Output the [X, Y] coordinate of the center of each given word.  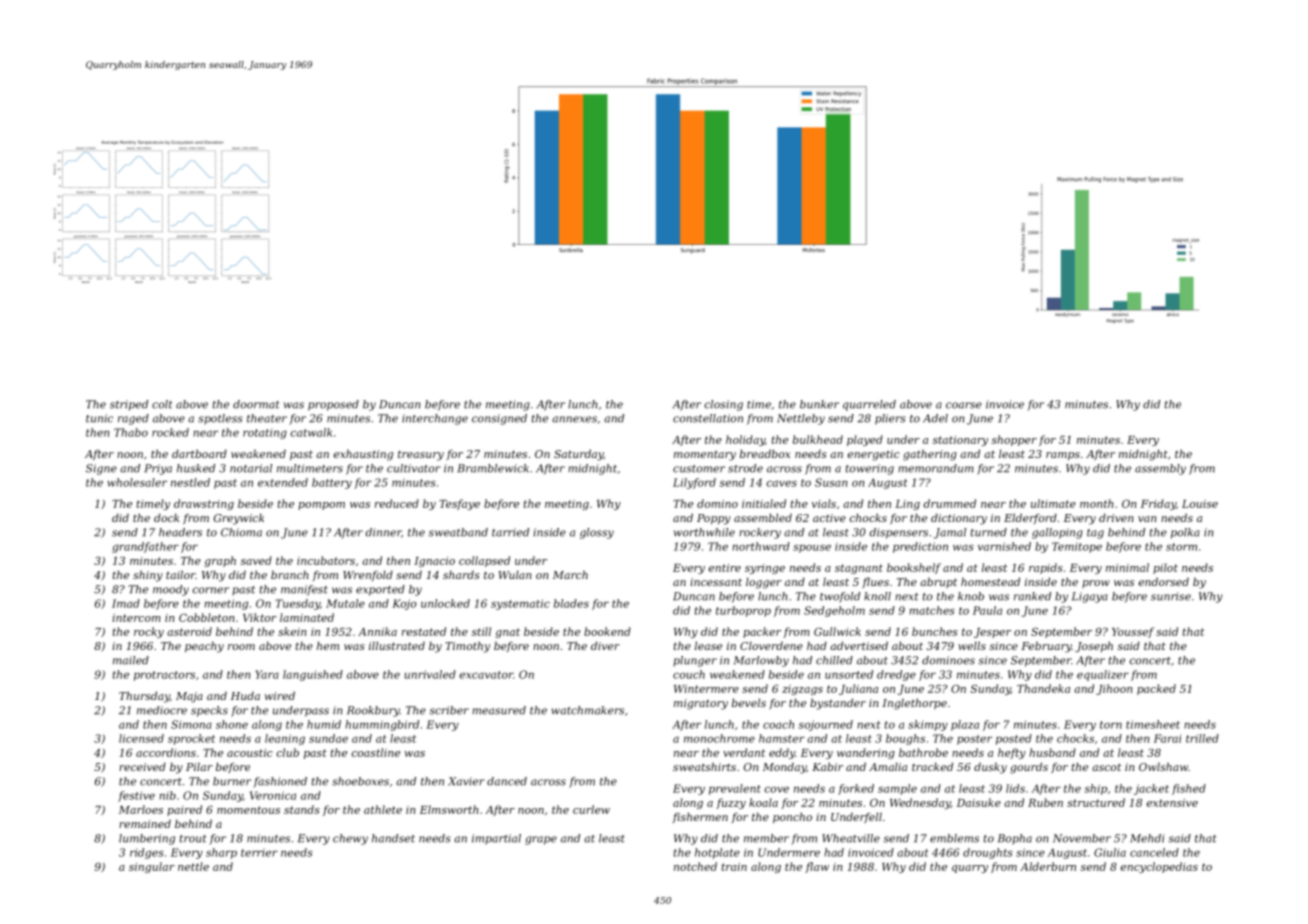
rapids [1046, 568]
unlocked [445, 603]
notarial [251, 468]
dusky [990, 768]
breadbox [765, 453]
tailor [180, 575]
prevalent [735, 789]
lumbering [147, 839]
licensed [141, 738]
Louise [1200, 504]
